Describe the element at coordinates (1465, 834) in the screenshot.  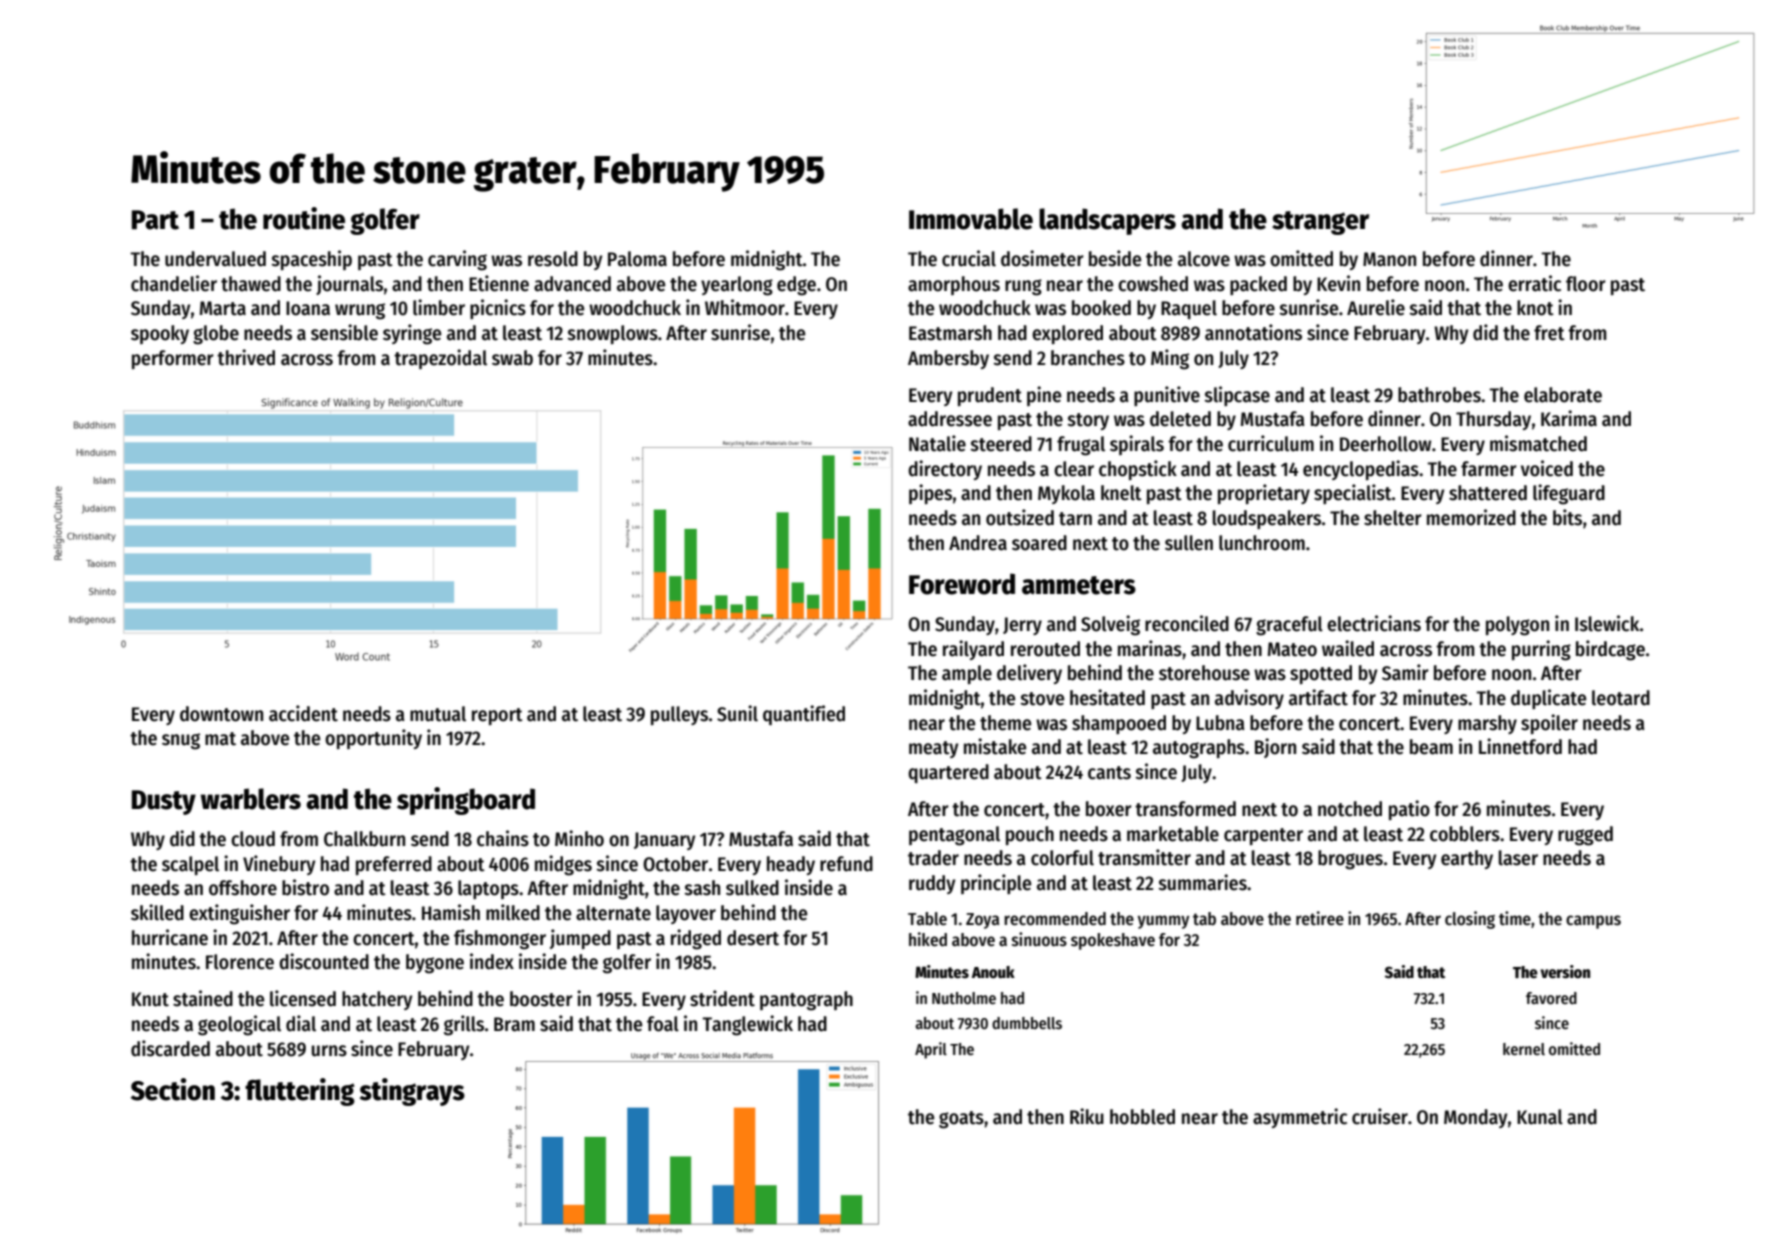
I see `cobblers` at that location.
